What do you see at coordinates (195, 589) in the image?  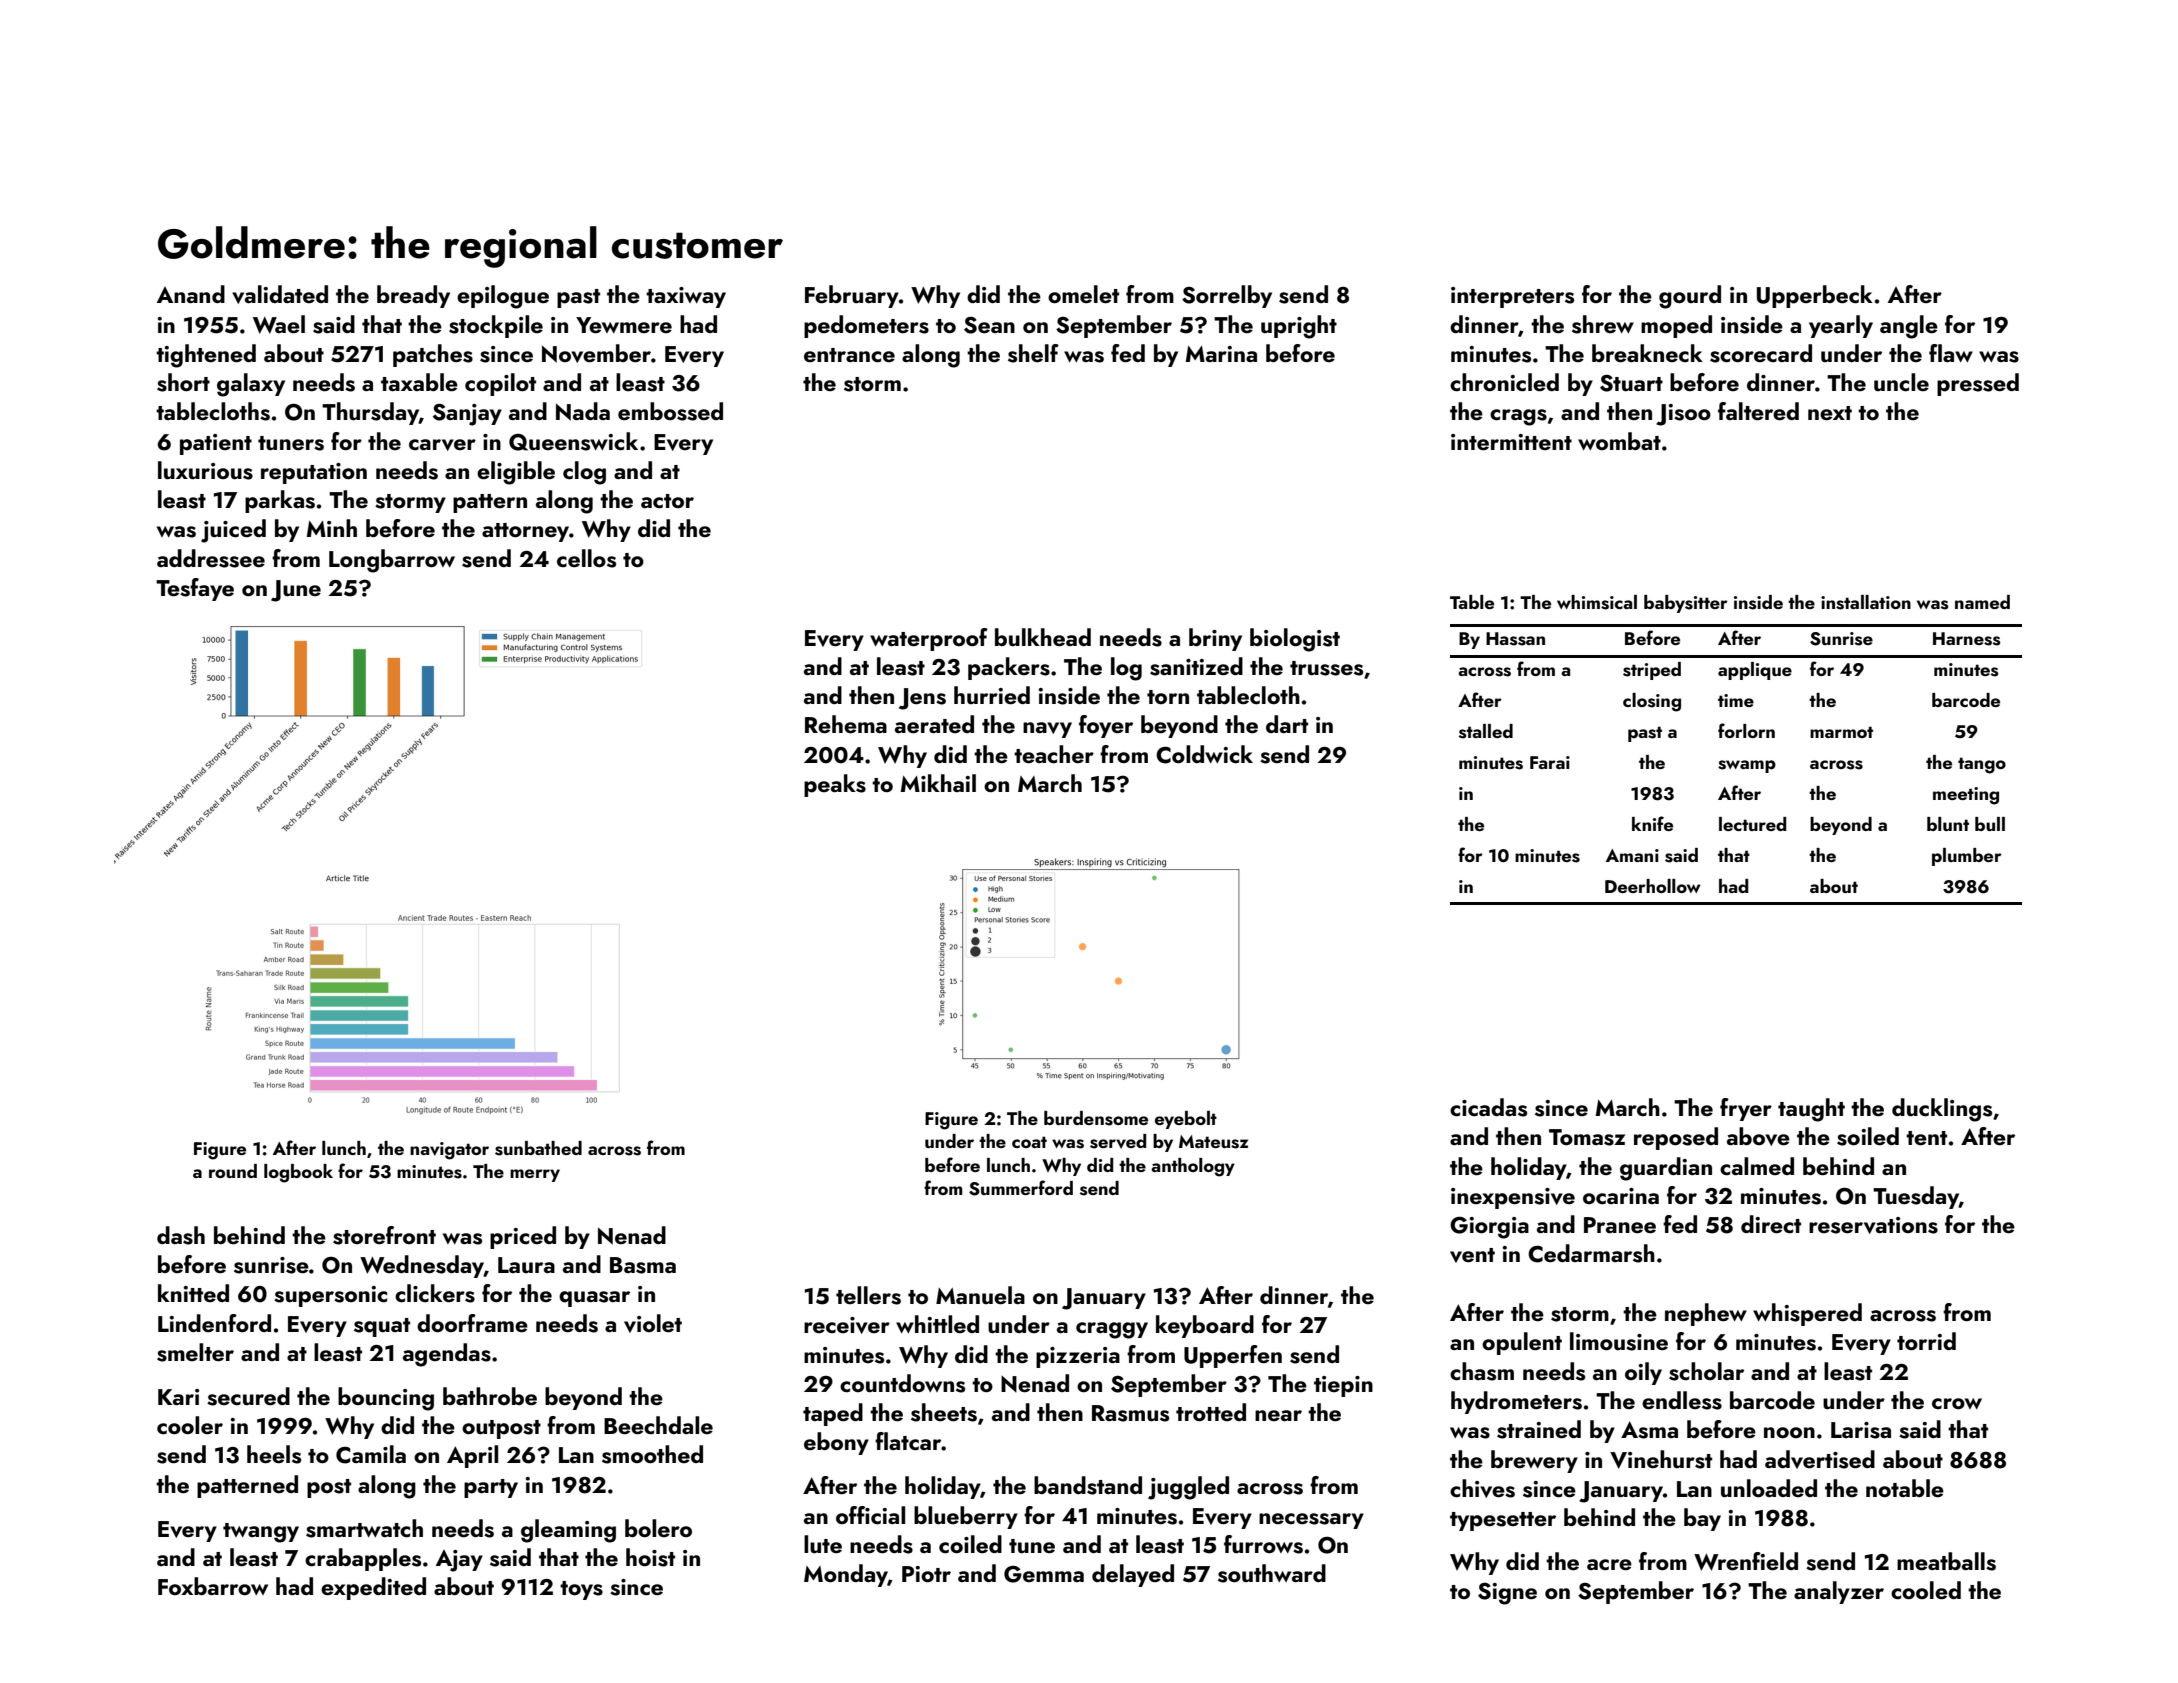 I see `Tesfaye` at bounding box center [195, 589].
